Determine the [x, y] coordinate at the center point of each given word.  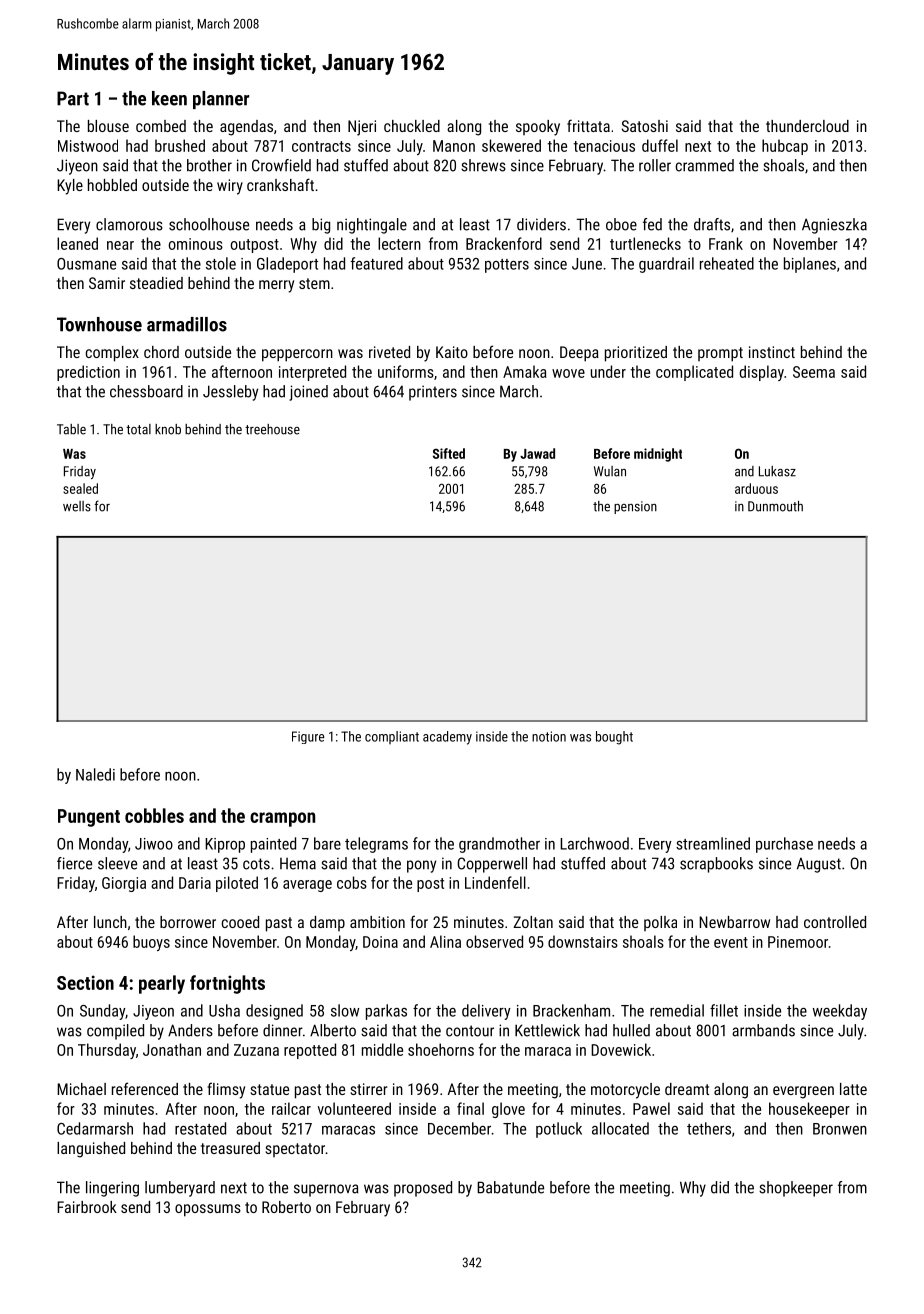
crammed [705, 165]
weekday [840, 1012]
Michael [81, 1089]
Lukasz [777, 471]
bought [614, 738]
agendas [246, 128]
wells [77, 506]
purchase [784, 845]
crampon [282, 819]
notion [549, 736]
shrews [483, 165]
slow [345, 1010]
